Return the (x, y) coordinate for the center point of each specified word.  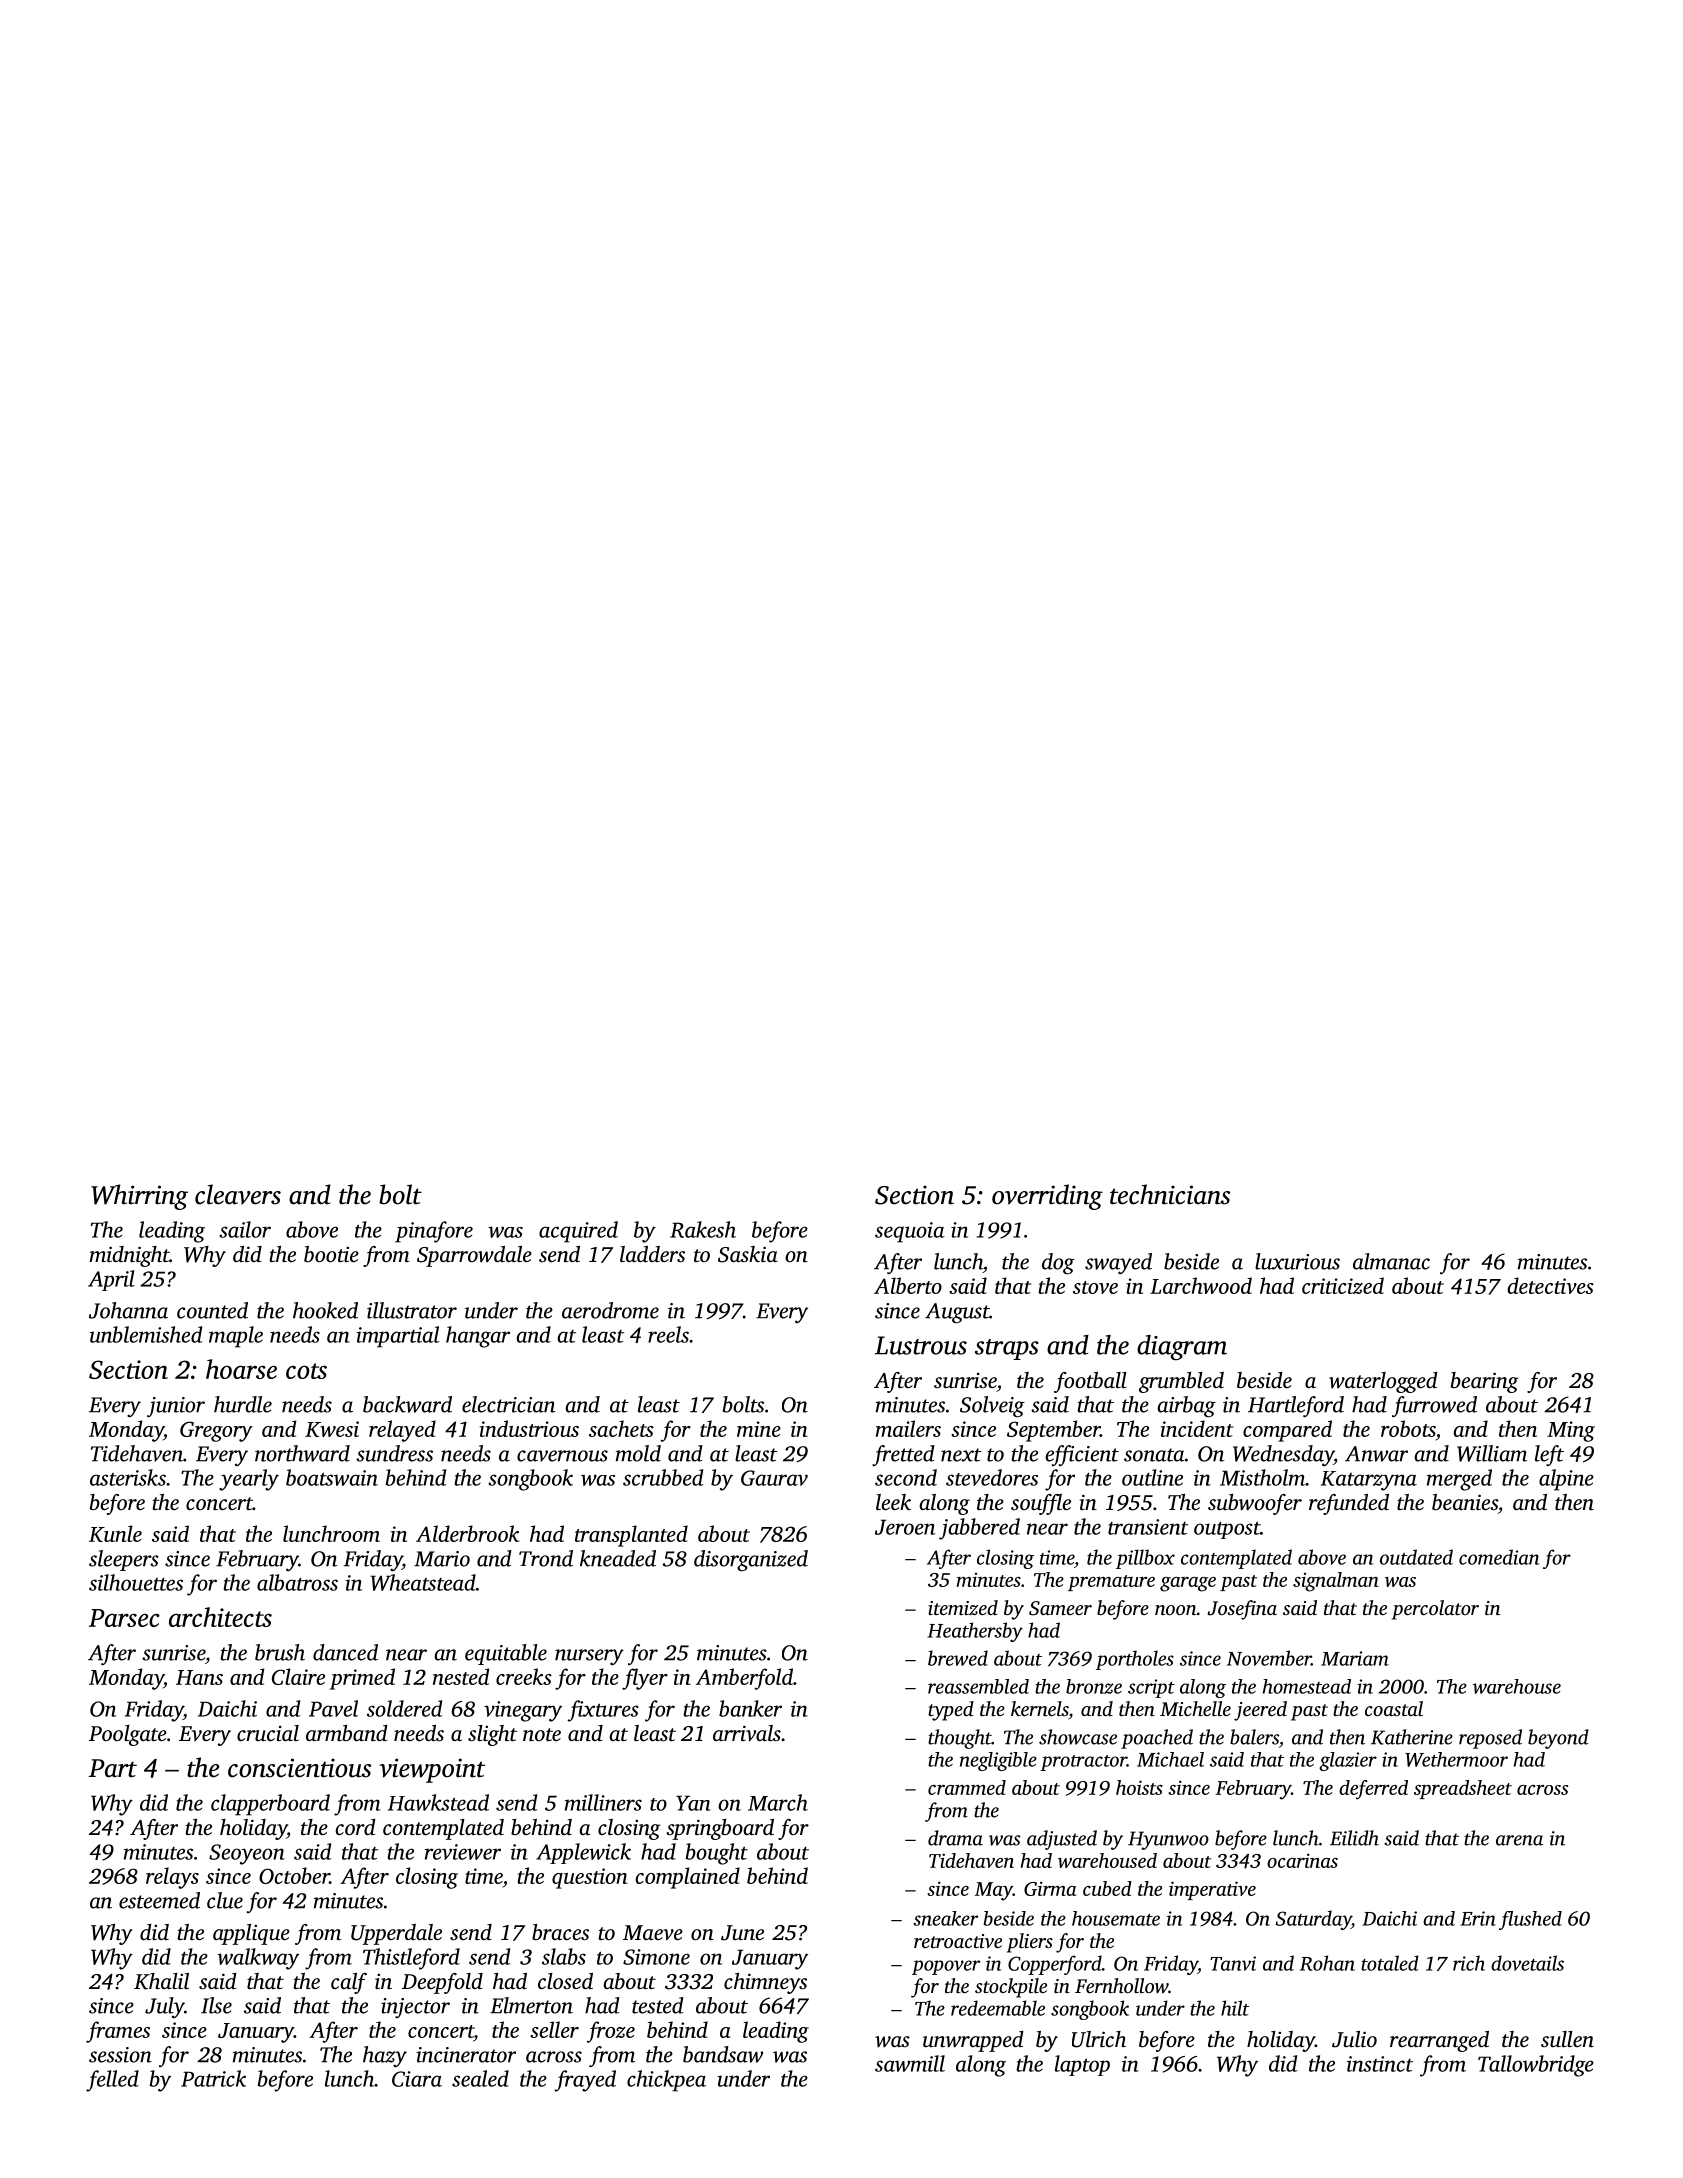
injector (415, 2008)
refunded (1349, 1504)
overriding (1047, 1197)
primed (362, 1679)
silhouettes (136, 1582)
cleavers (238, 1194)
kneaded (618, 1558)
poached (1157, 1739)
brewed (958, 1658)
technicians (1170, 1194)
